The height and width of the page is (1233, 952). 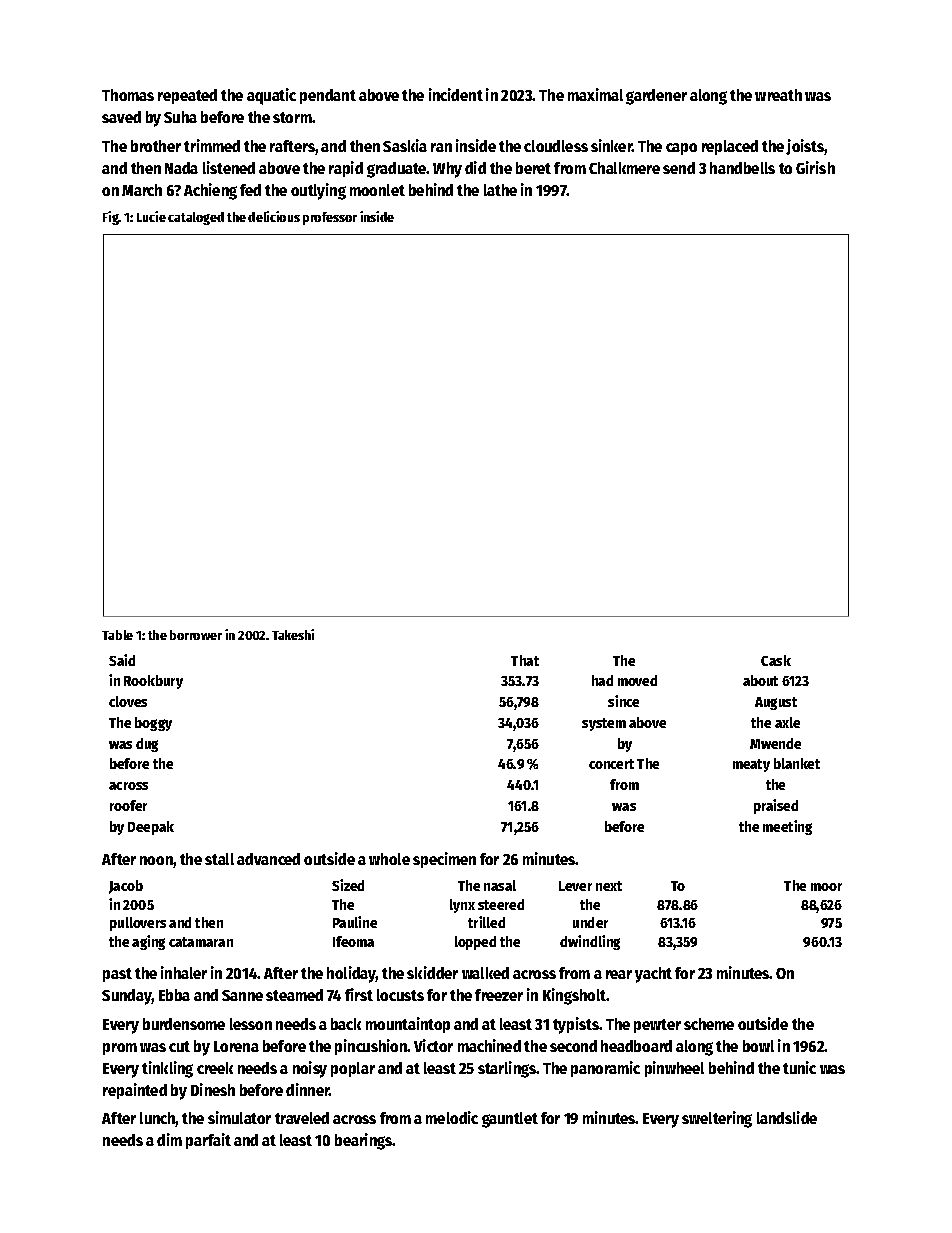 I want to click on send, so click(x=679, y=168).
